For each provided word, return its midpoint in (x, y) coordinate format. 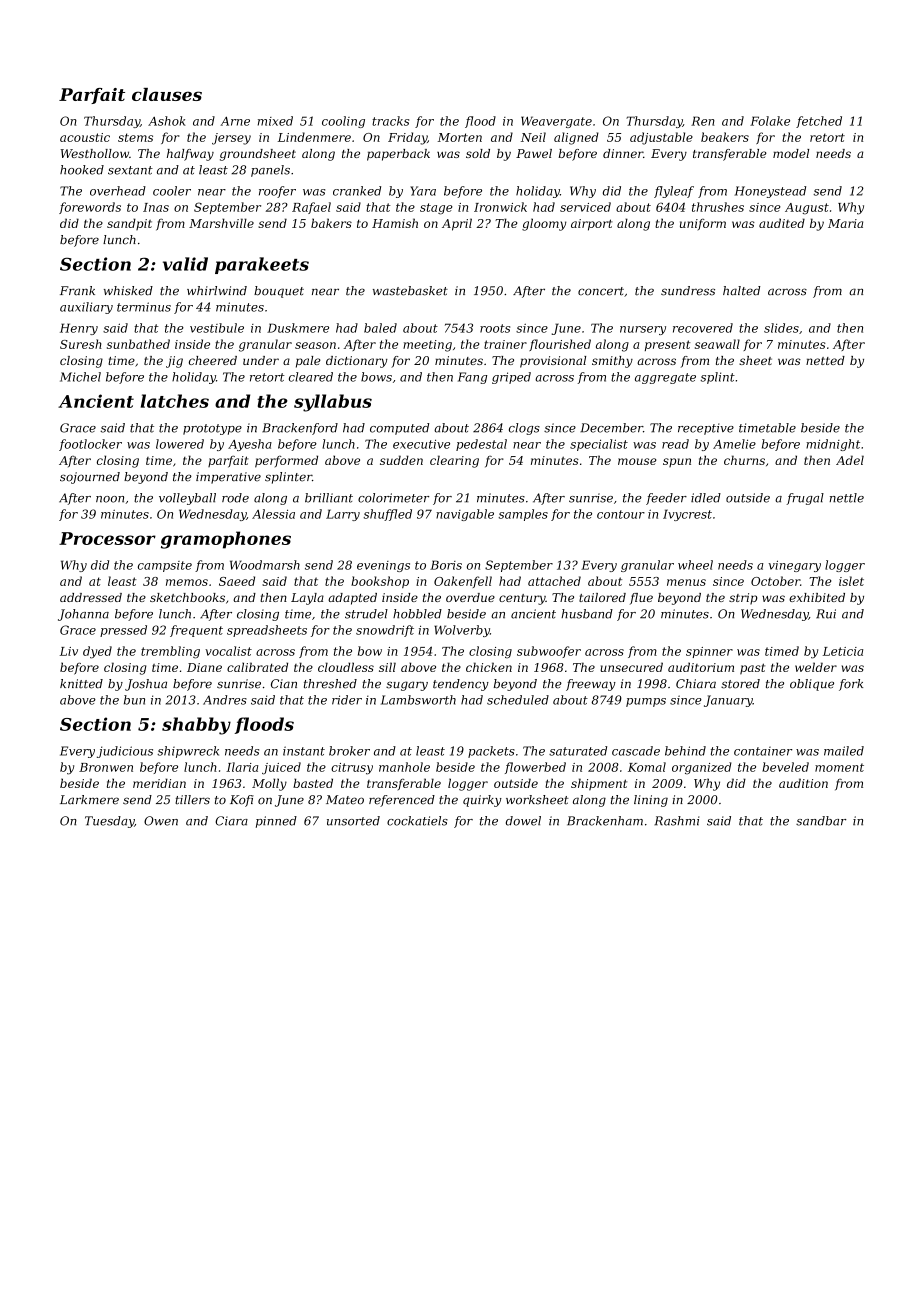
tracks (390, 121)
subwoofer (549, 652)
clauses (167, 94)
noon (110, 499)
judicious (125, 752)
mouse (637, 461)
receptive (706, 429)
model (791, 153)
